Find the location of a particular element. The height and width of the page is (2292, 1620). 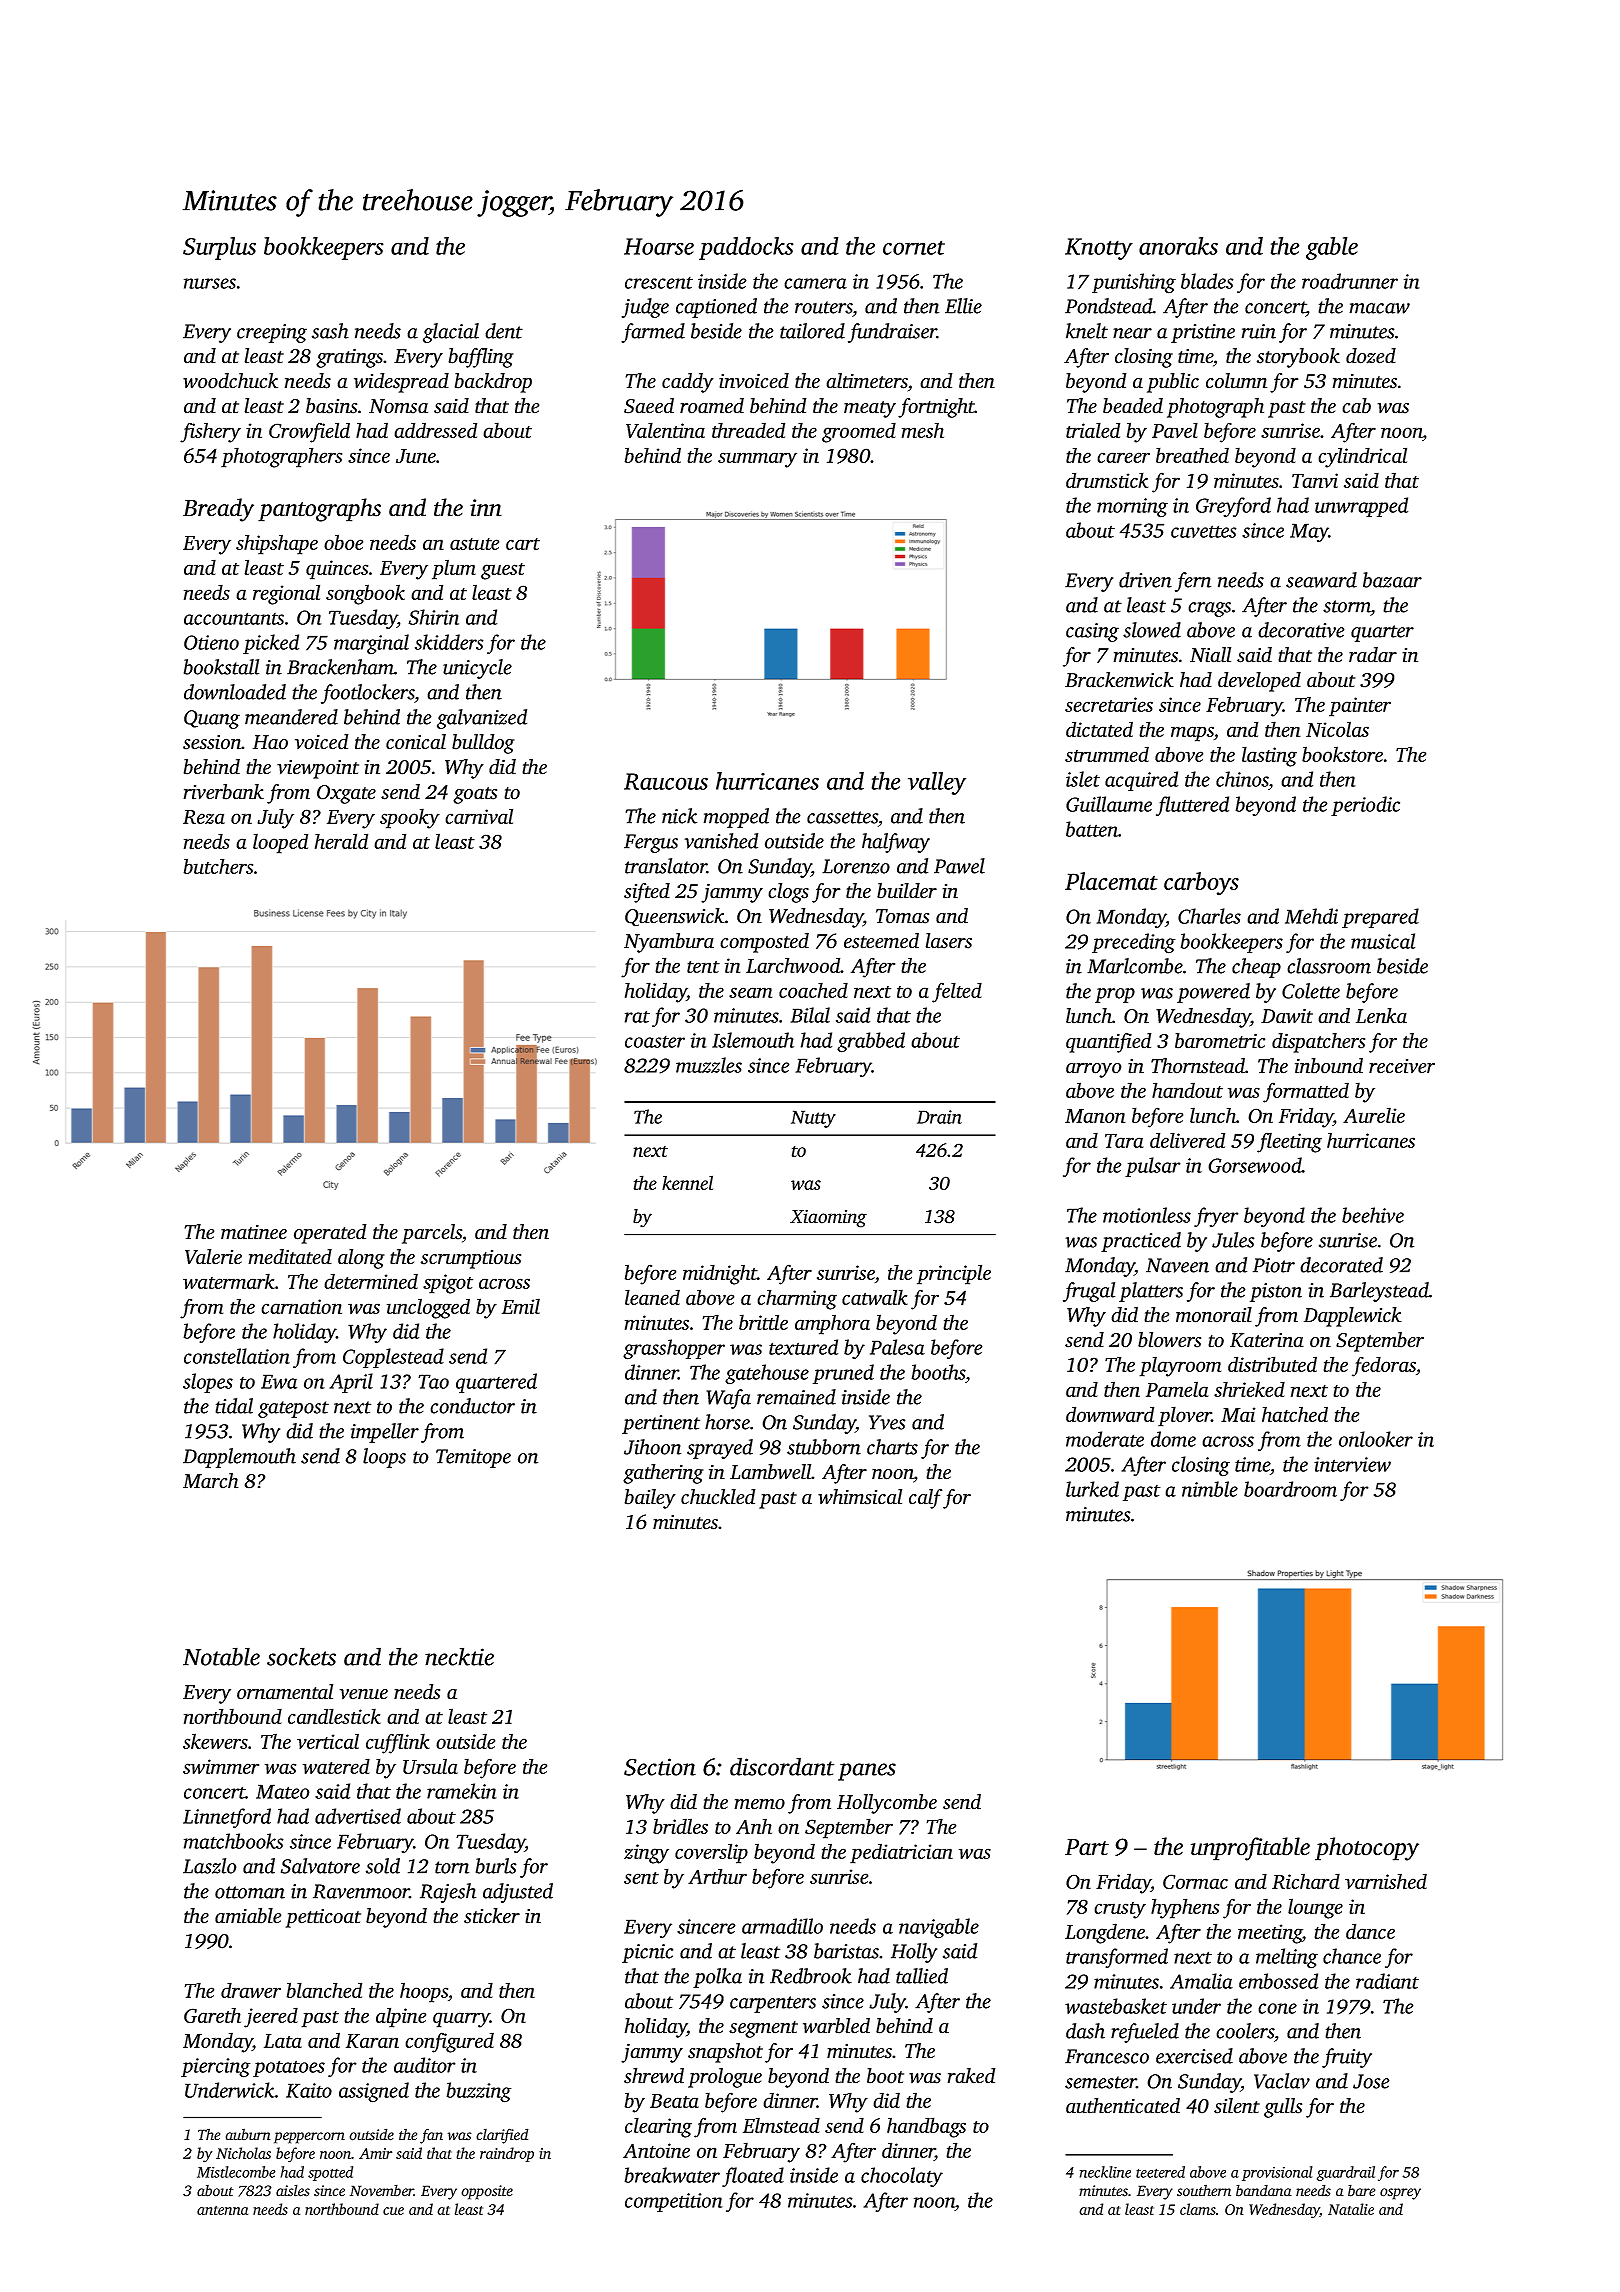

cue is located at coordinates (393, 2211).
